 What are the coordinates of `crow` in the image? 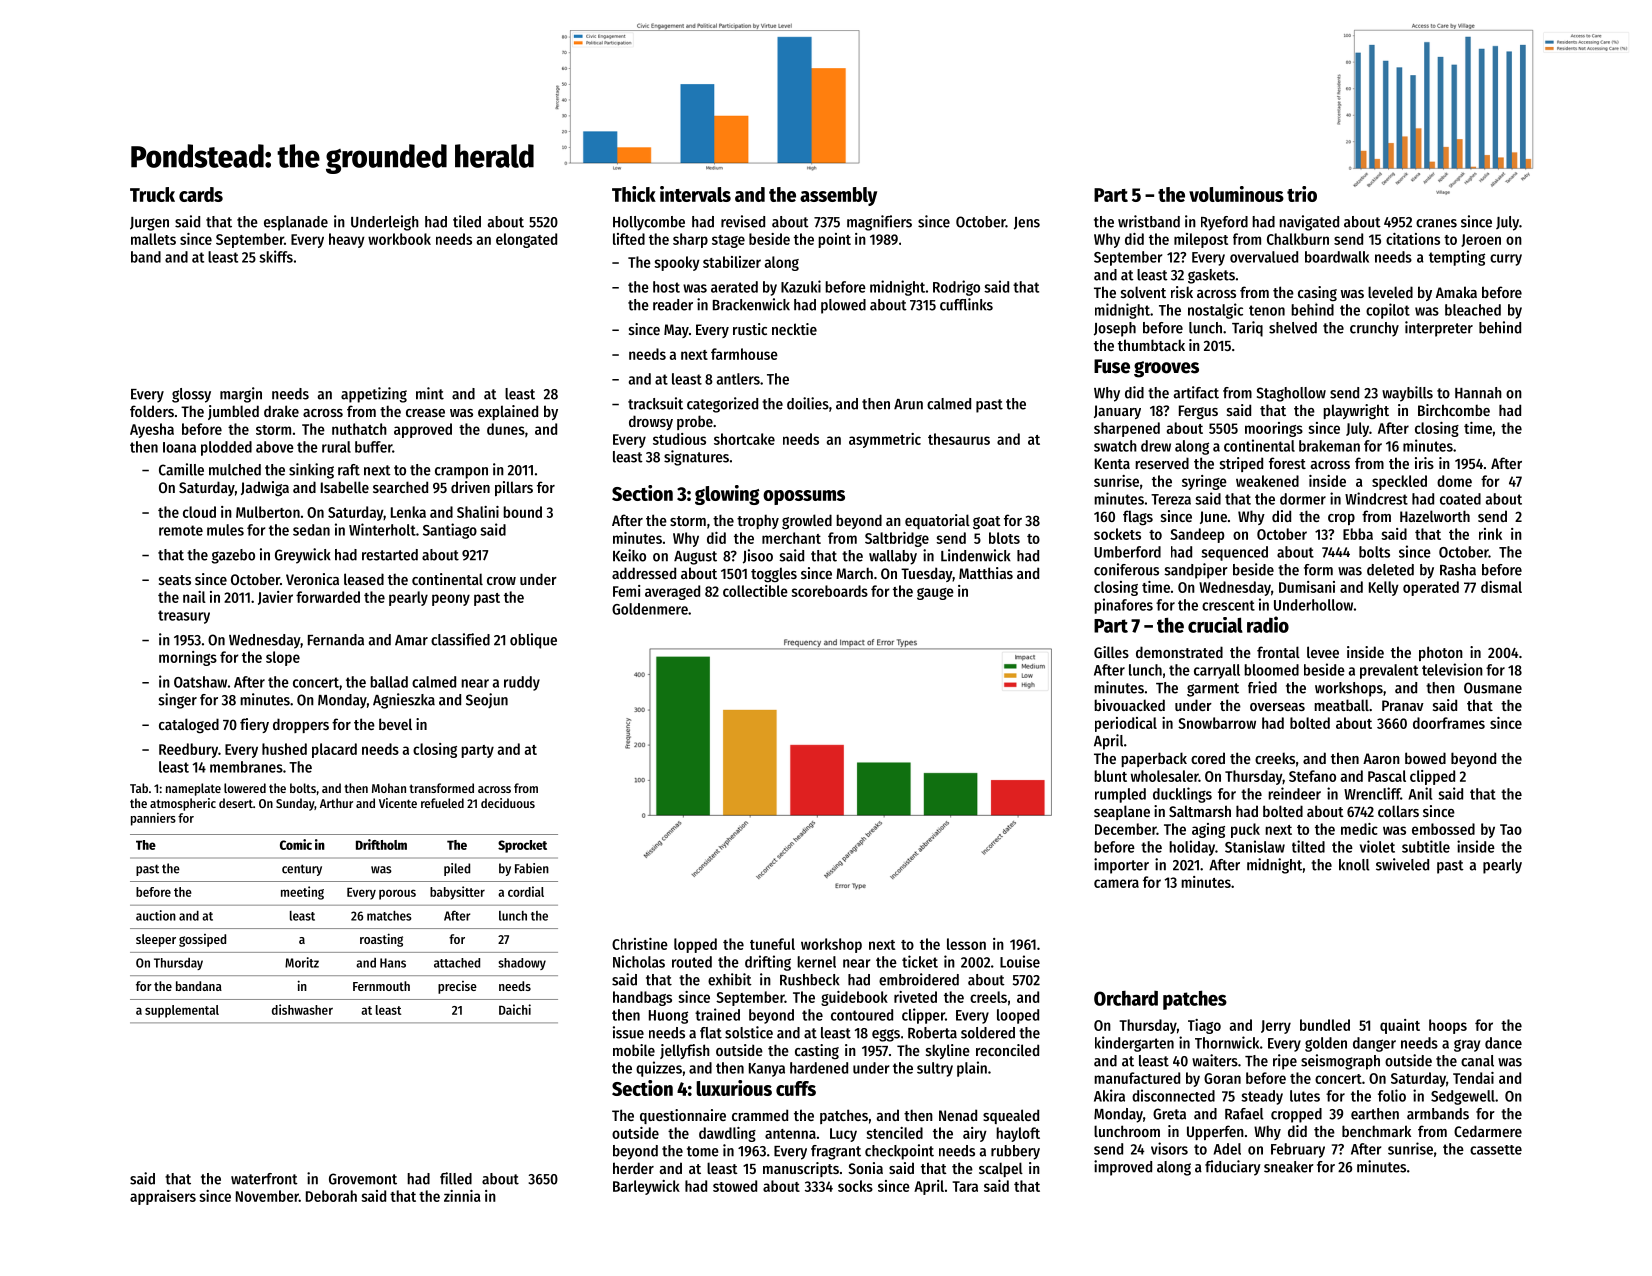 It's located at (501, 581).
